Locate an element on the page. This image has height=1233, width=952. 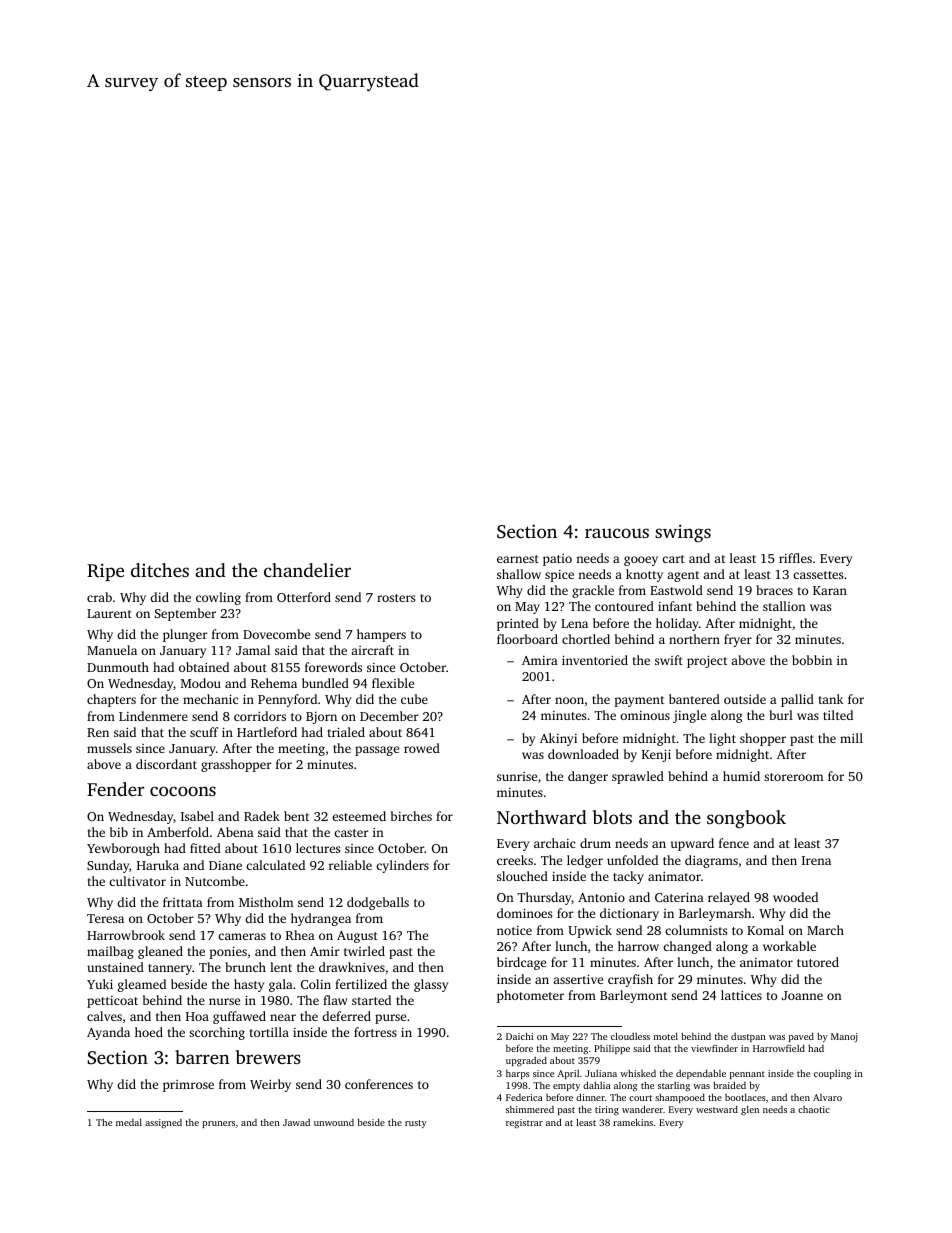
Jamal is located at coordinates (253, 650).
